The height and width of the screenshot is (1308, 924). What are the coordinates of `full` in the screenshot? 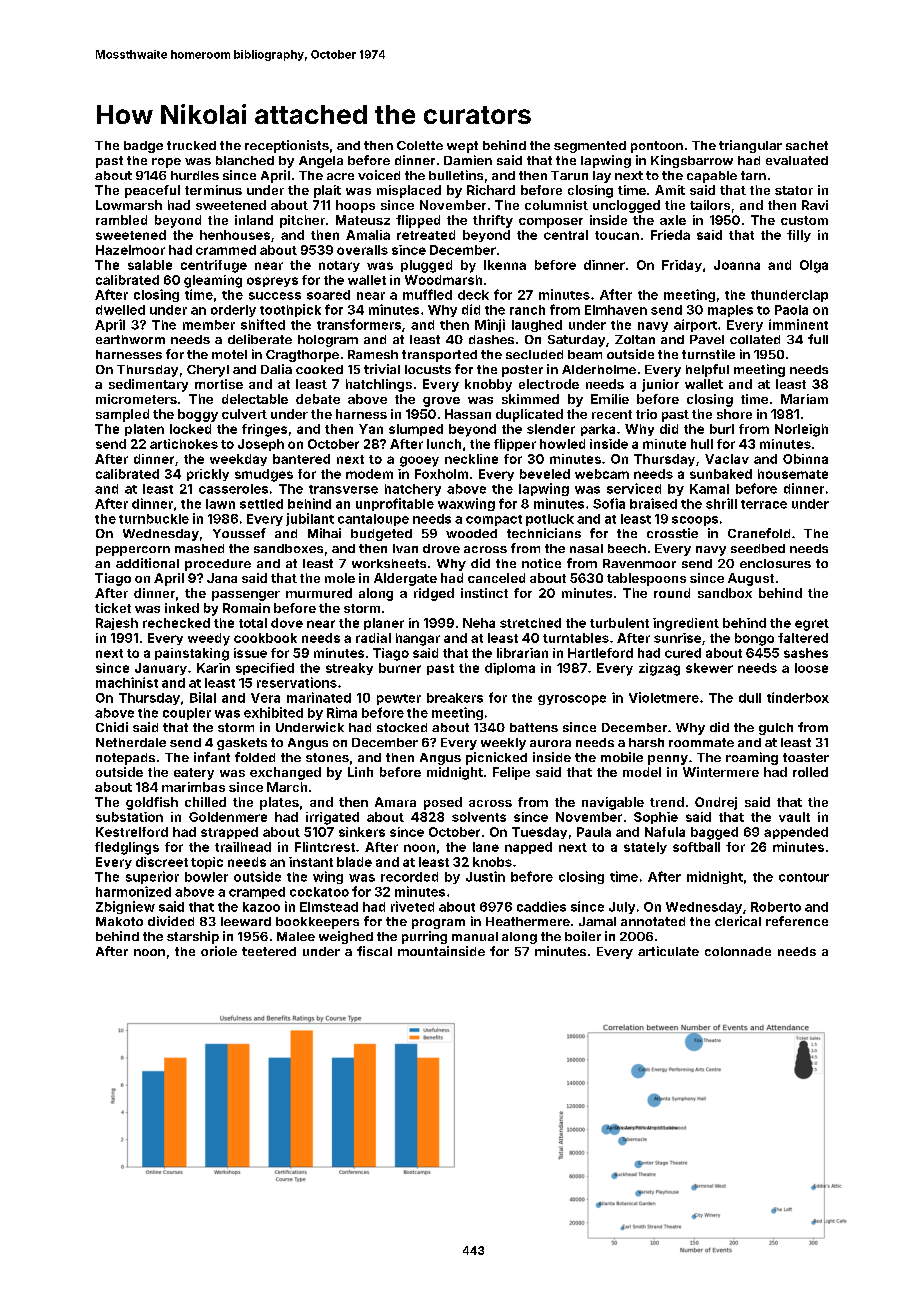 It's located at (818, 339).
